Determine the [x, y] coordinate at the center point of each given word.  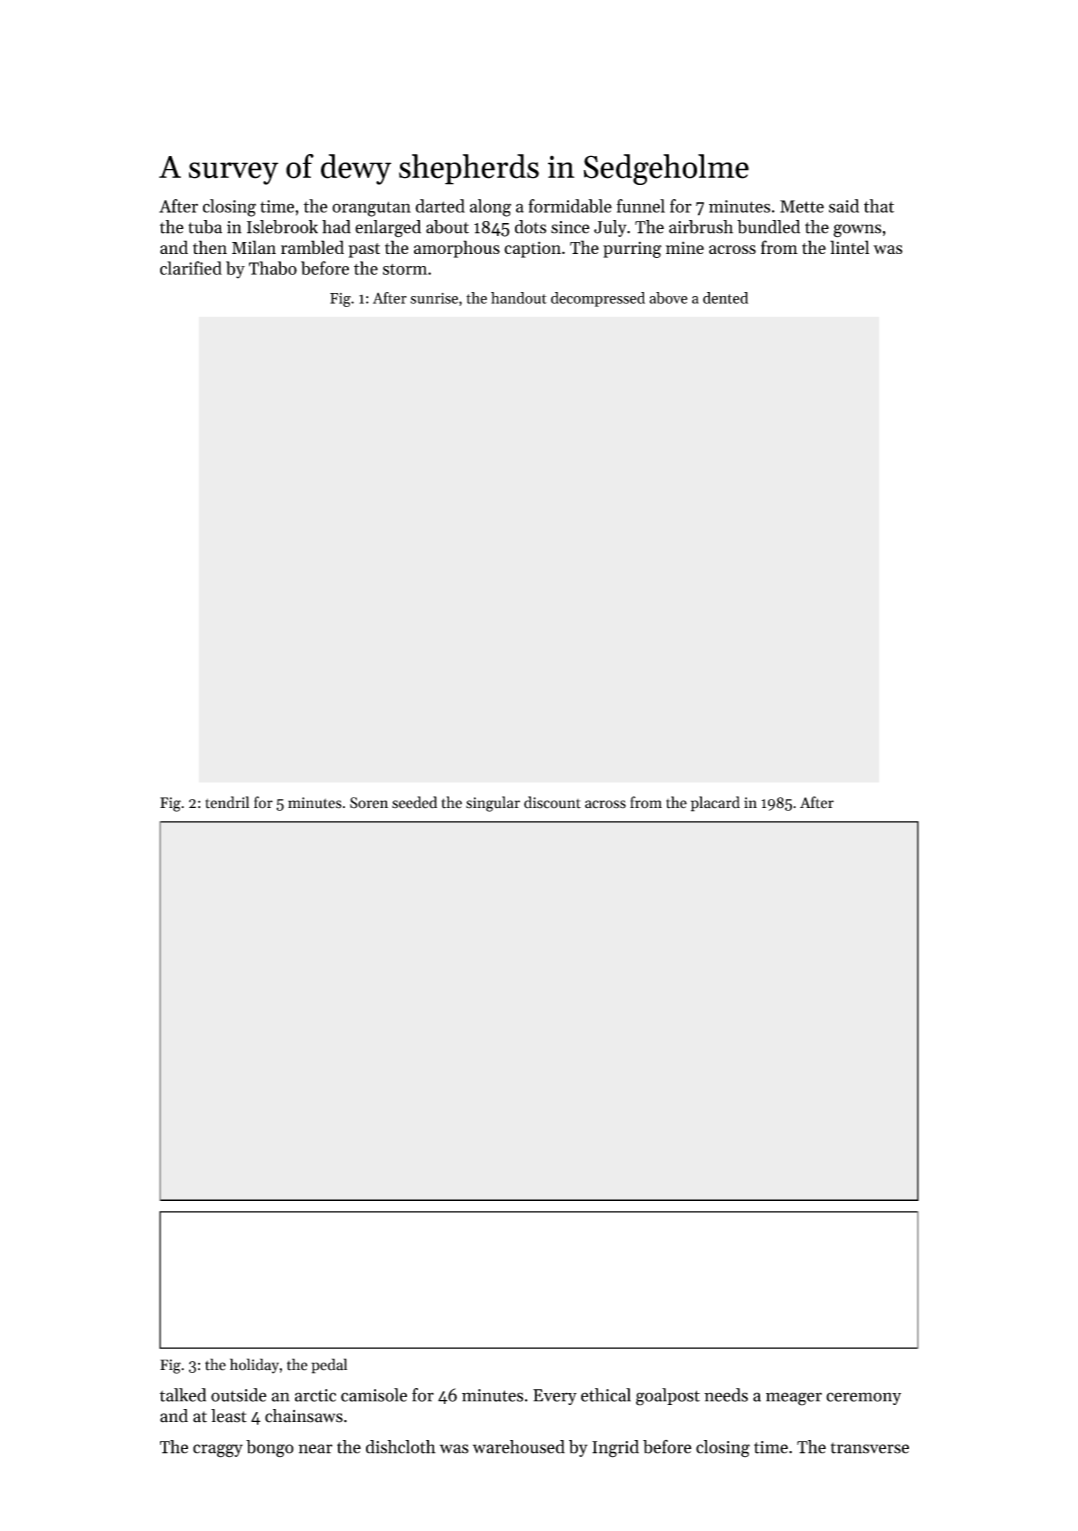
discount [552, 802]
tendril [227, 802]
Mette [802, 206]
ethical [606, 1395]
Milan [254, 247]
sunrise [434, 298]
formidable [570, 206]
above [668, 298]
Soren [369, 803]
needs [726, 1395]
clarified [191, 268]
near [315, 1449]
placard [715, 804]
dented [725, 298]
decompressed [598, 299]
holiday [254, 1366]
